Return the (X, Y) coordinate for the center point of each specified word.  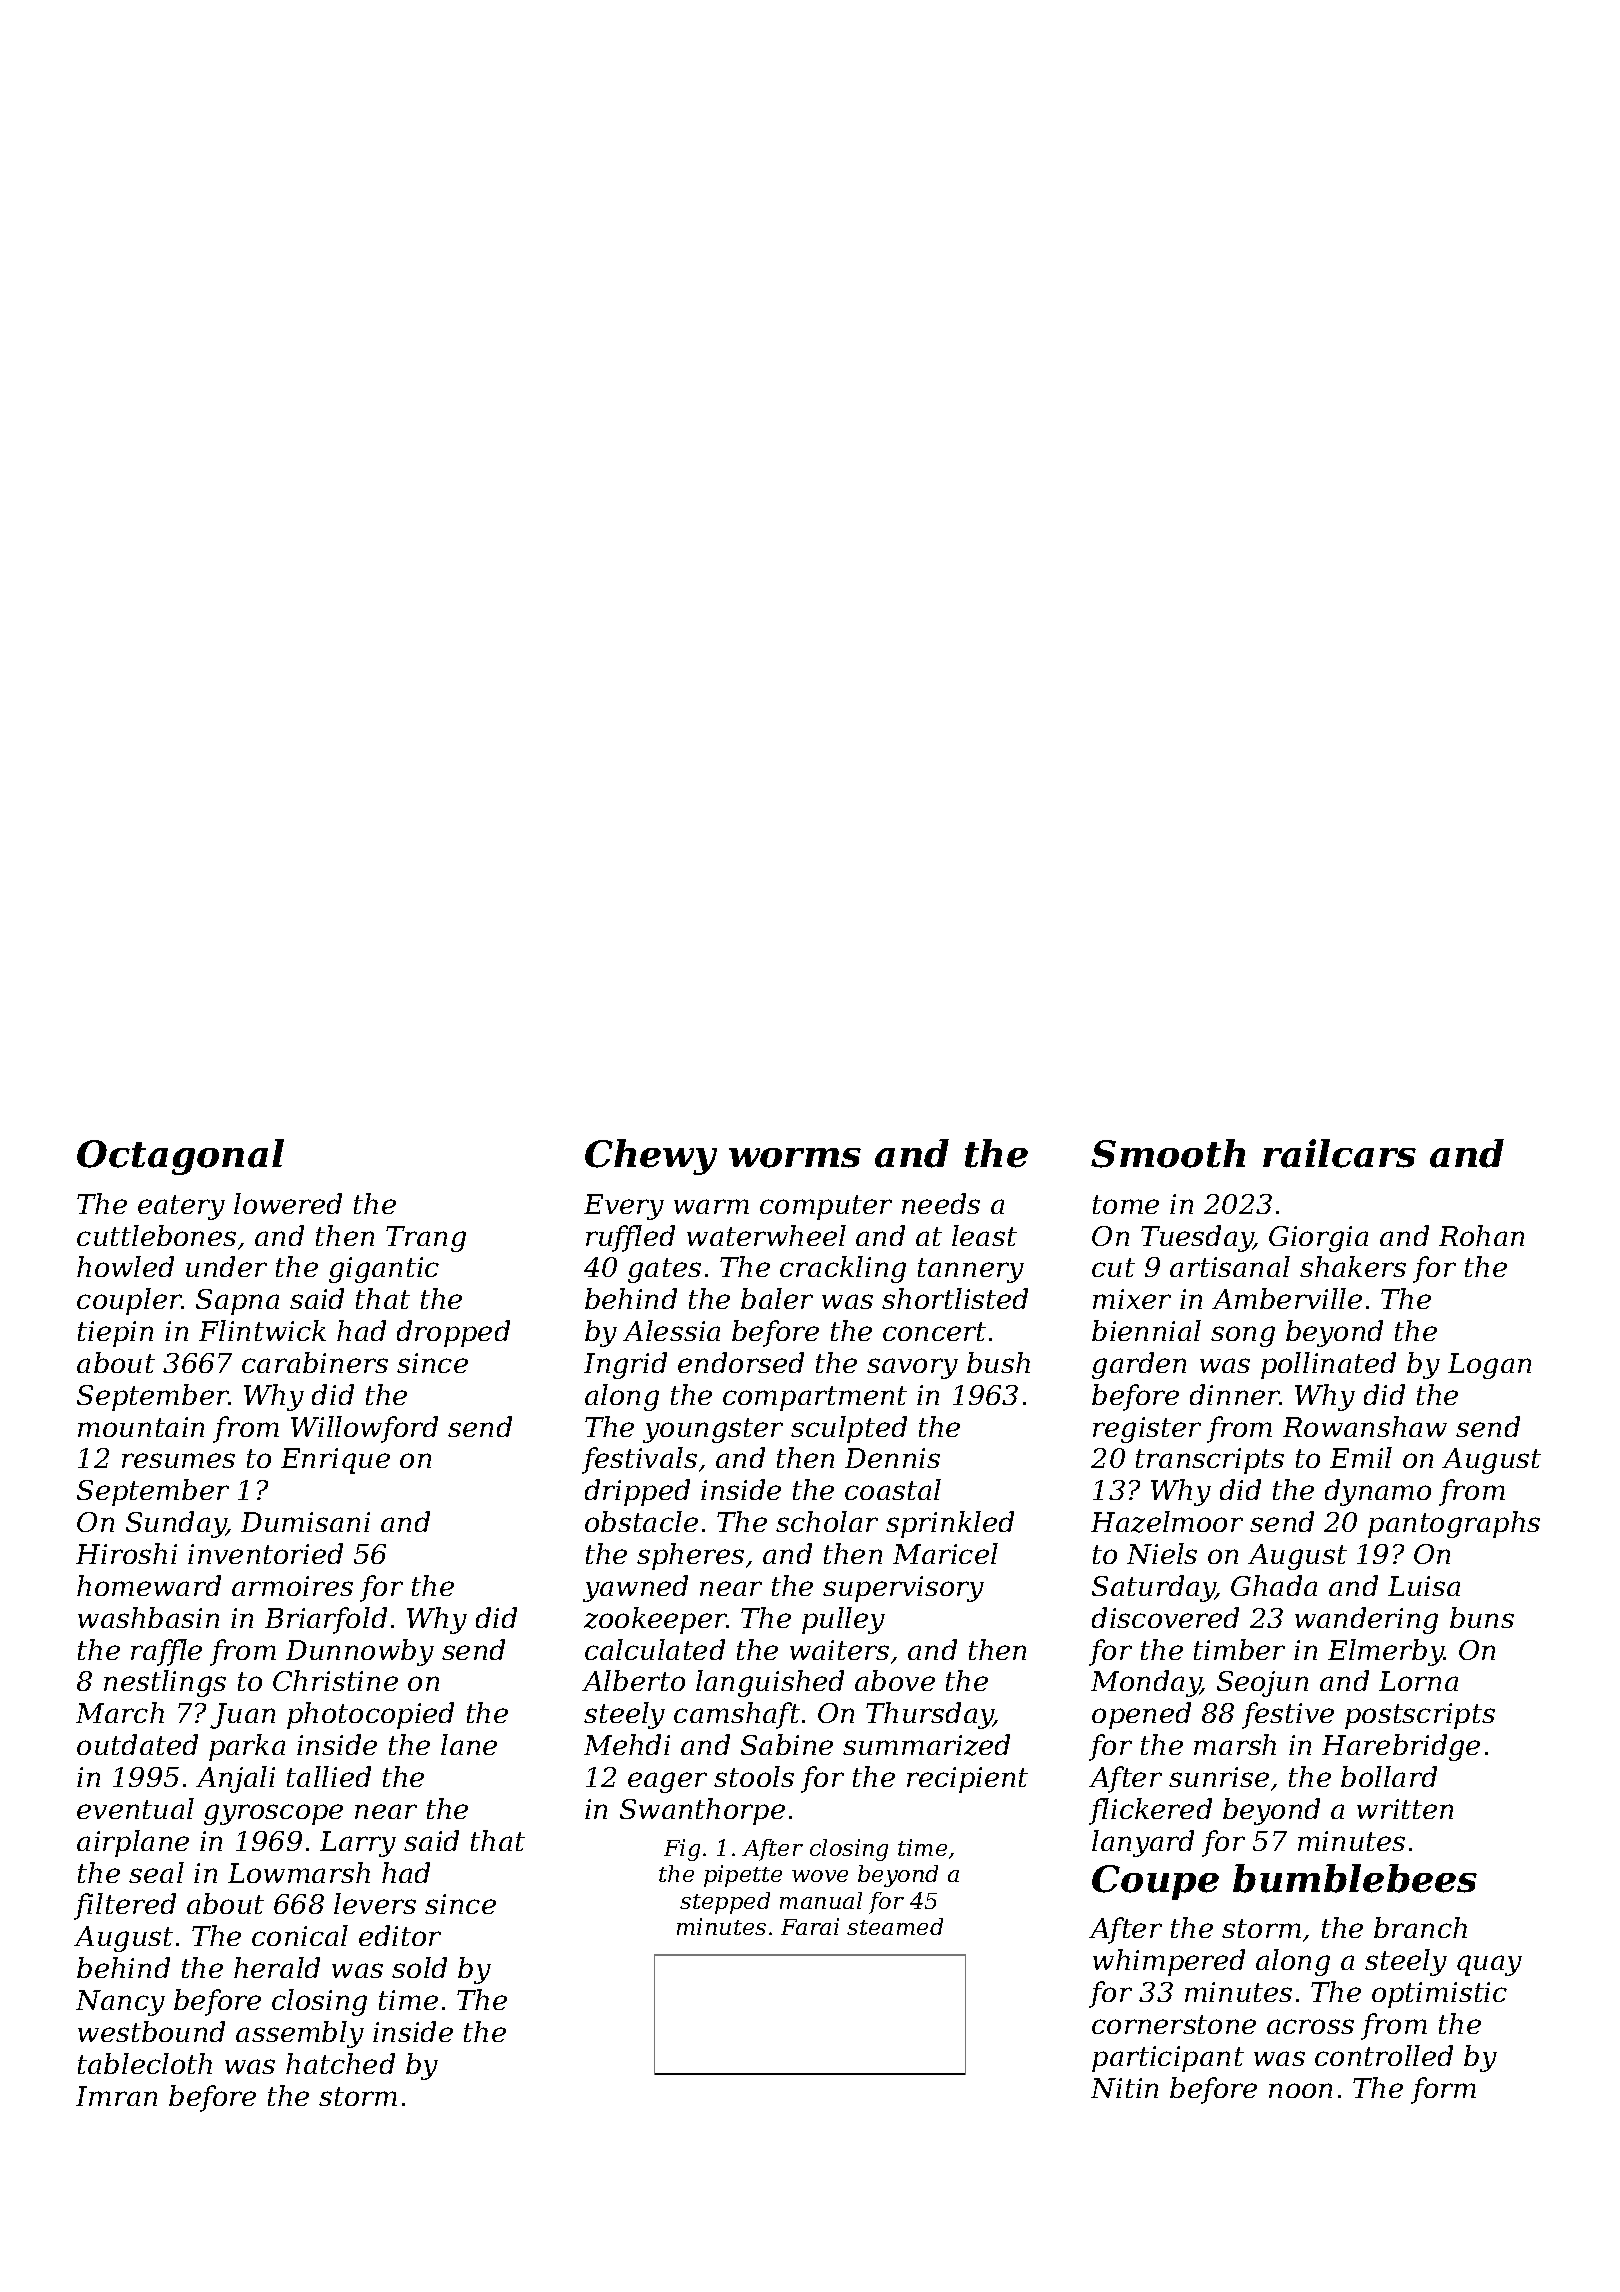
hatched (340, 2063)
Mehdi (627, 1744)
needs (941, 1203)
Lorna (1418, 1681)
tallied (329, 1776)
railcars (1339, 1153)
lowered (288, 1203)
